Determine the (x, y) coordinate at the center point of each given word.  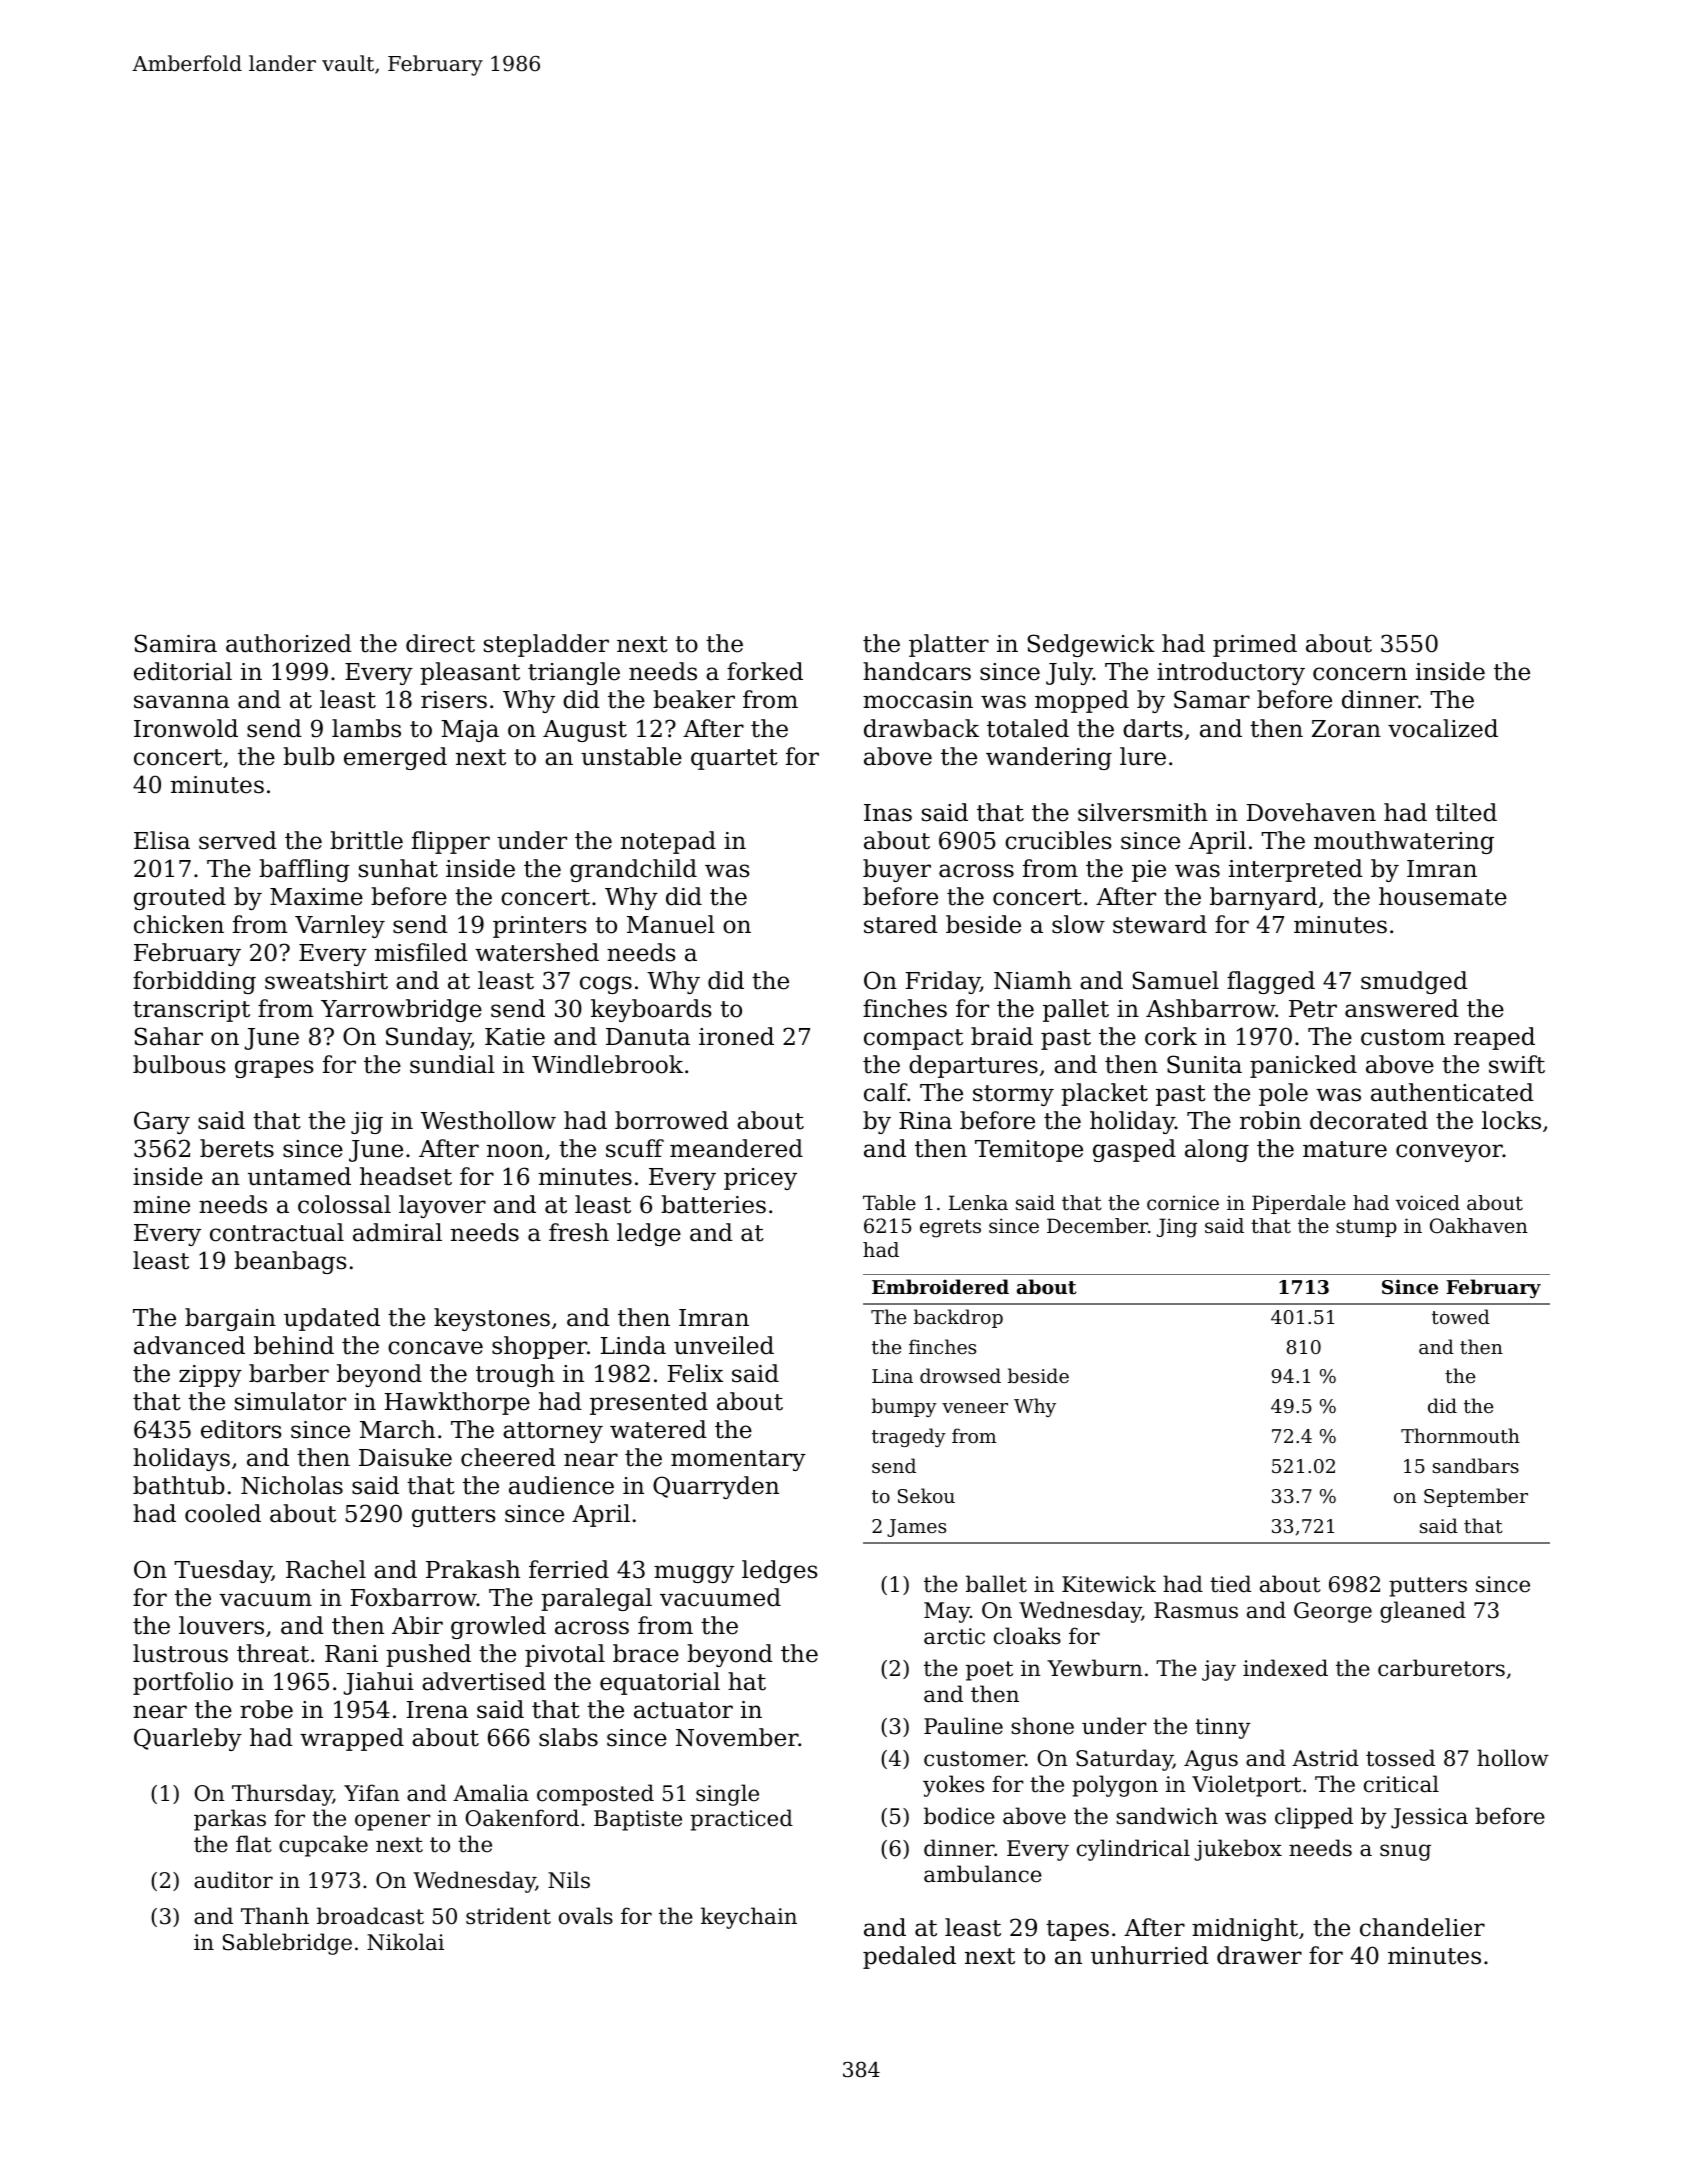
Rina (925, 1121)
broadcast (370, 1916)
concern (1360, 674)
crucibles (1058, 840)
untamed (299, 1176)
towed (1461, 1316)
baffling (304, 870)
